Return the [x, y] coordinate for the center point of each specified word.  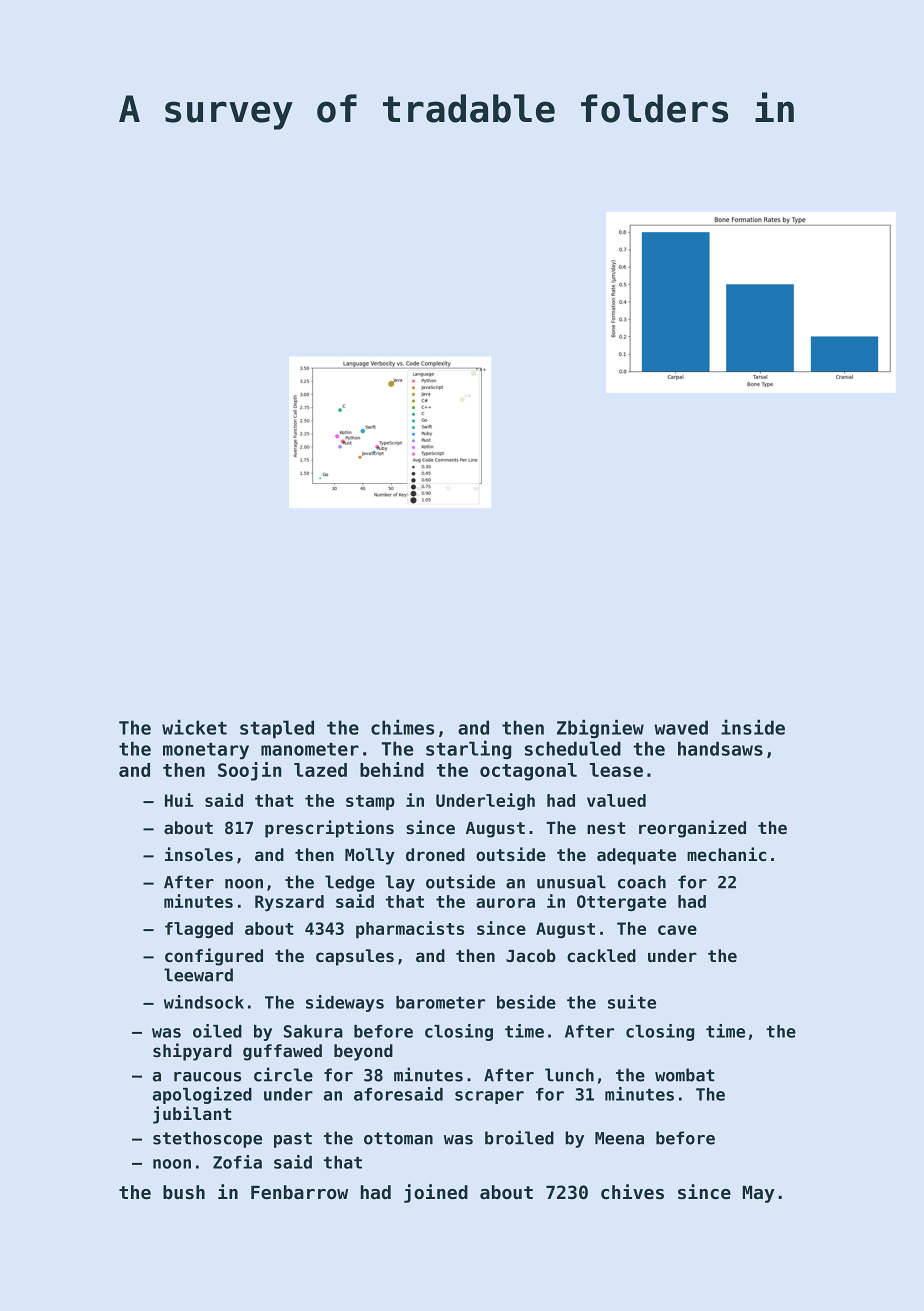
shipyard [192, 1052]
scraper [489, 1097]
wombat [685, 1075]
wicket [194, 727]
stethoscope [207, 1139]
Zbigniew [600, 729]
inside [753, 727]
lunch [569, 1075]
